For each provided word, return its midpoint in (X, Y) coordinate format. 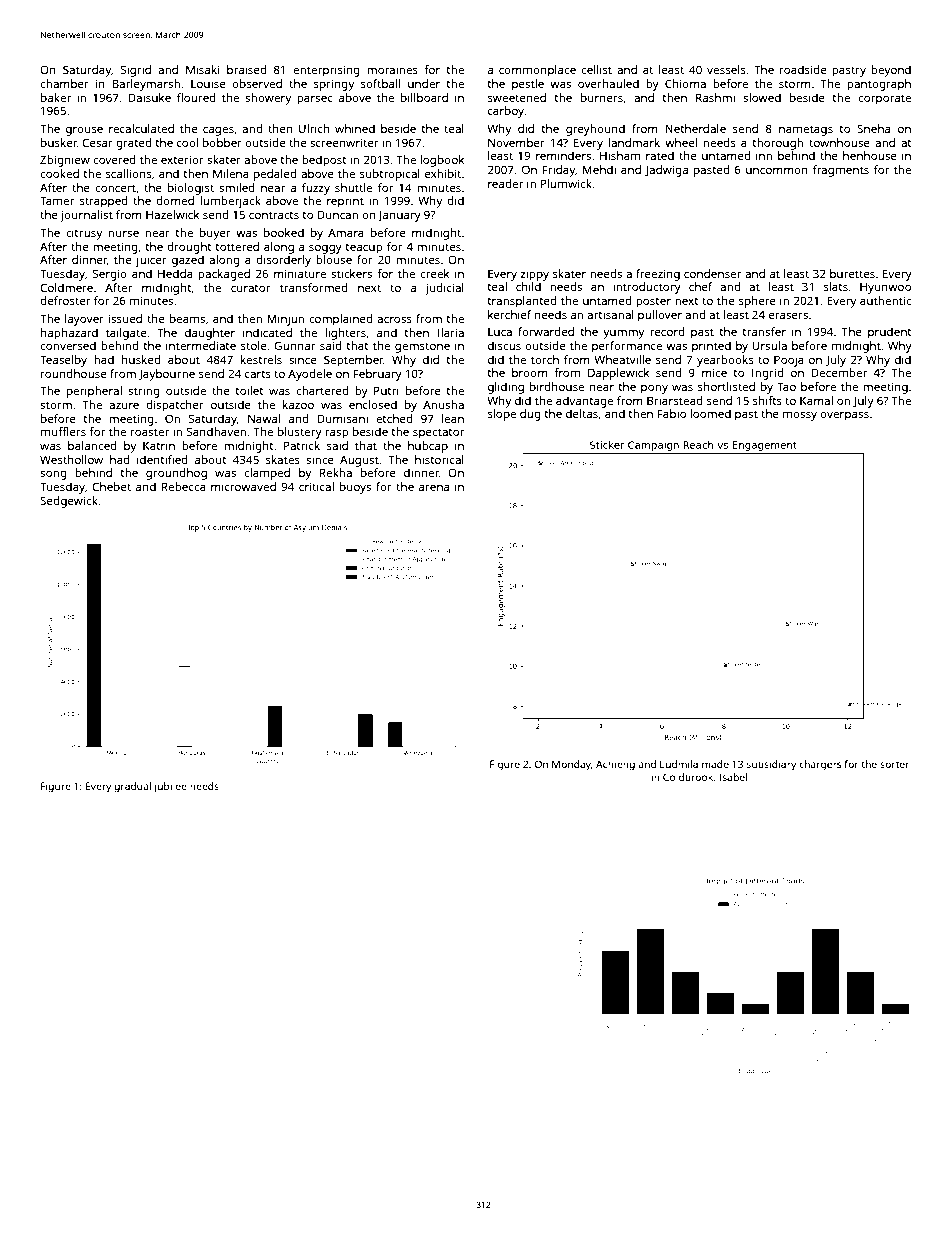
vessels (726, 69)
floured (196, 97)
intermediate (201, 345)
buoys (355, 488)
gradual (132, 787)
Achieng (615, 765)
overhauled (608, 83)
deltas (582, 413)
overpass (844, 416)
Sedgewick (69, 502)
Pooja (789, 361)
